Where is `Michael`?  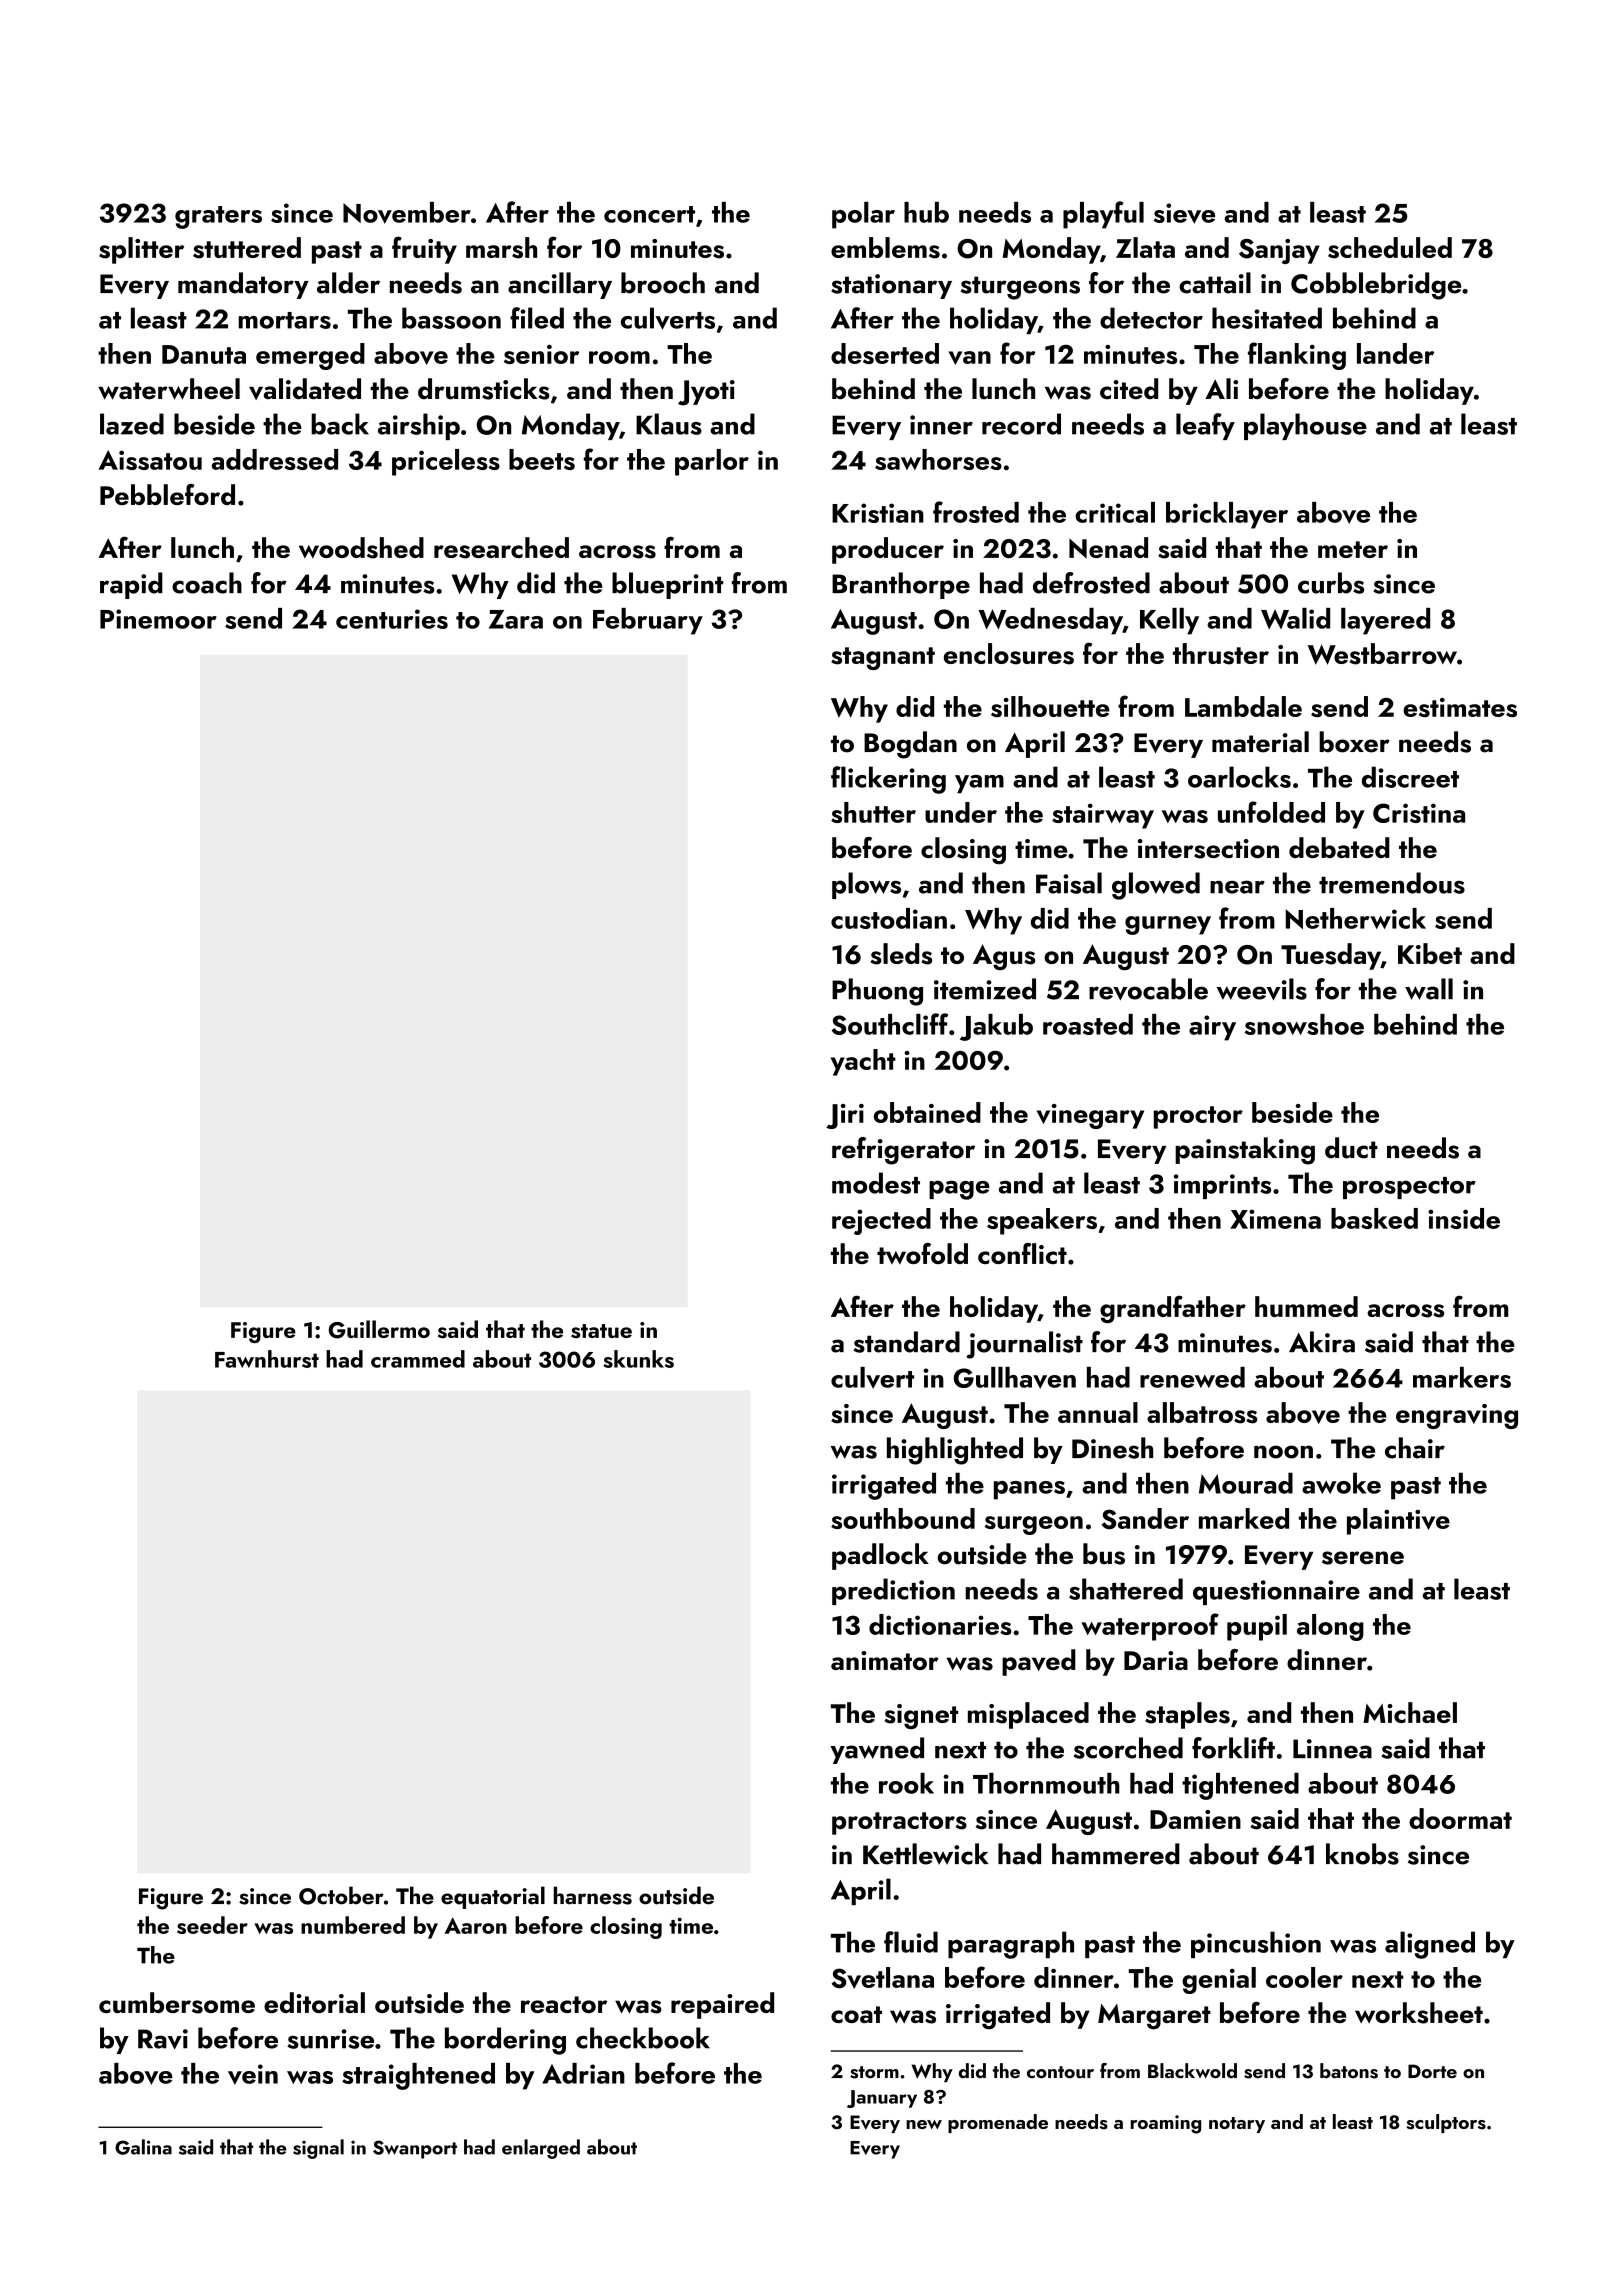
Michael is located at coordinates (1410, 1712).
